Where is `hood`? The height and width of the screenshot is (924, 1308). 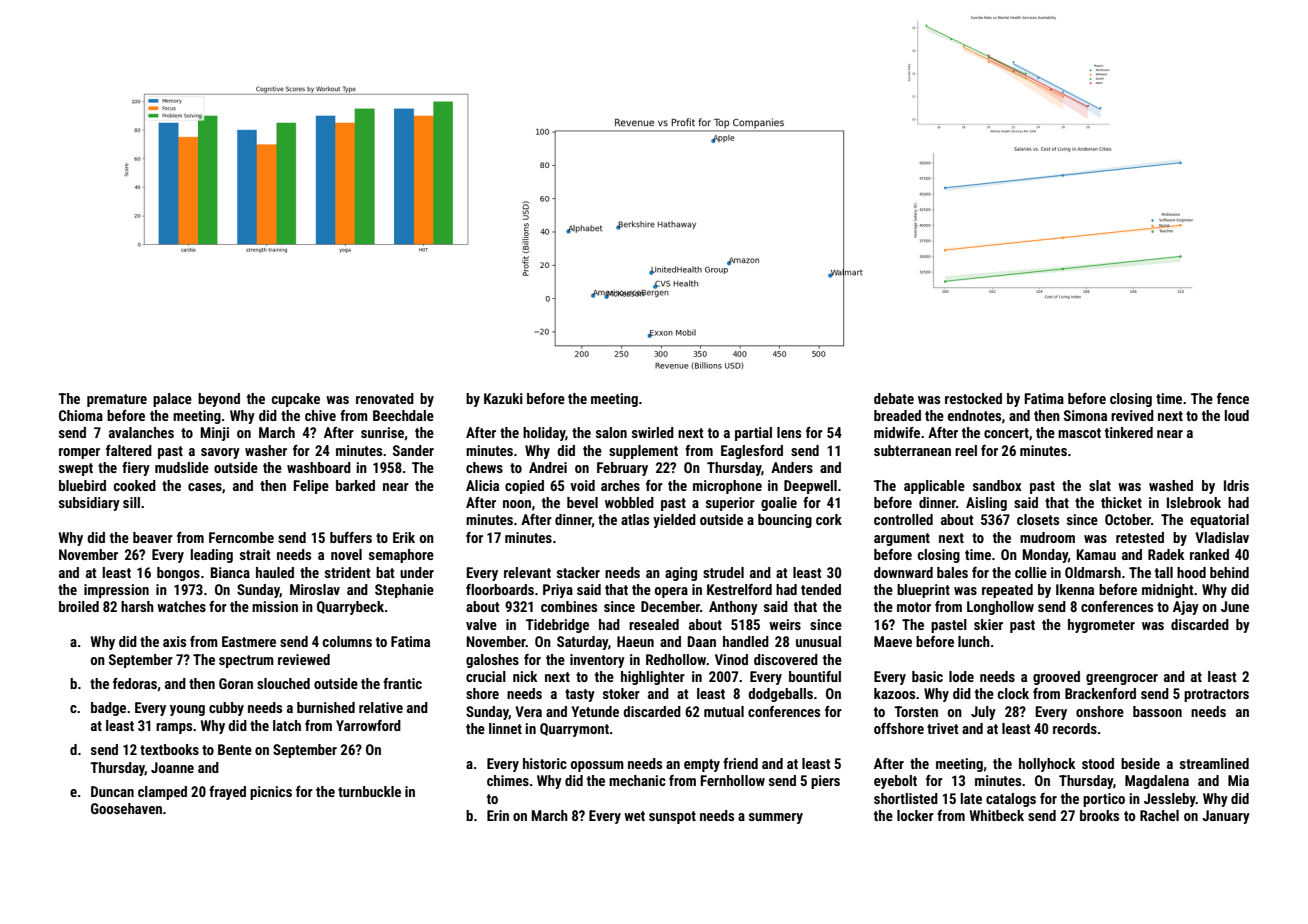
hood is located at coordinates (1191, 572).
